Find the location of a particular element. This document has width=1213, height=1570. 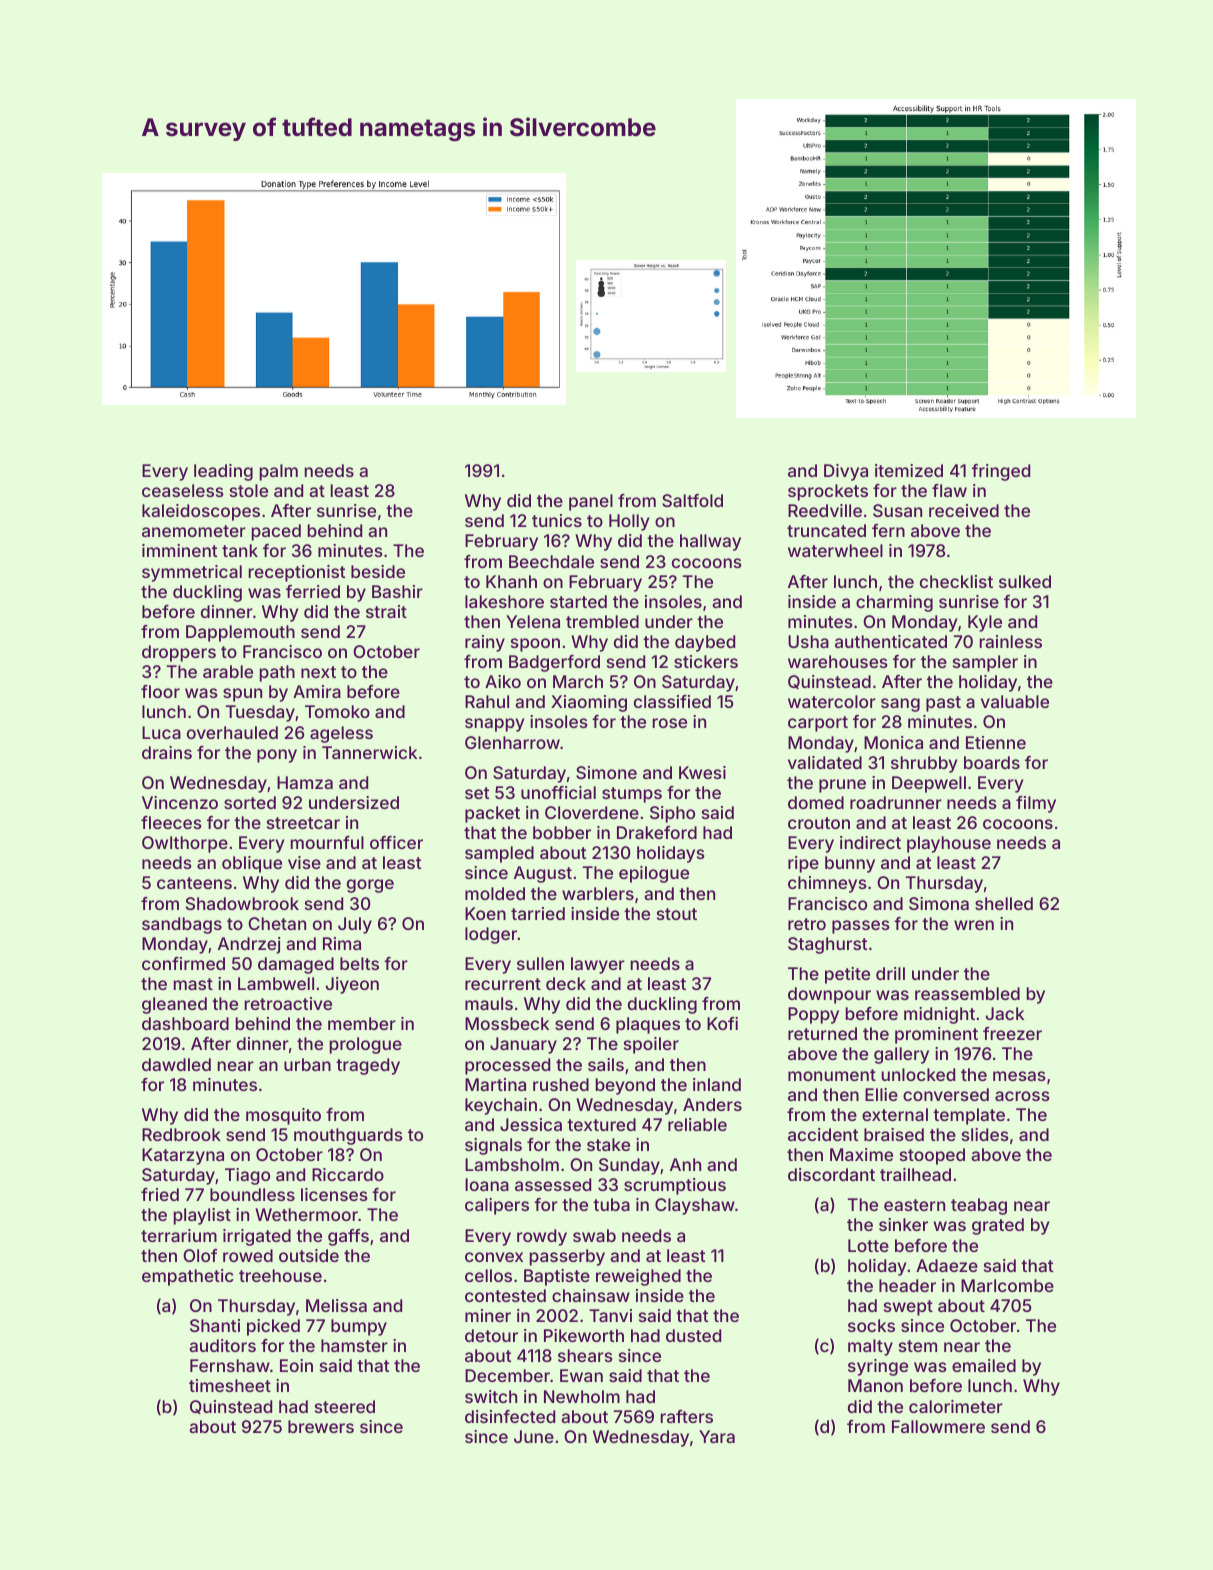

panel is located at coordinates (591, 502).
